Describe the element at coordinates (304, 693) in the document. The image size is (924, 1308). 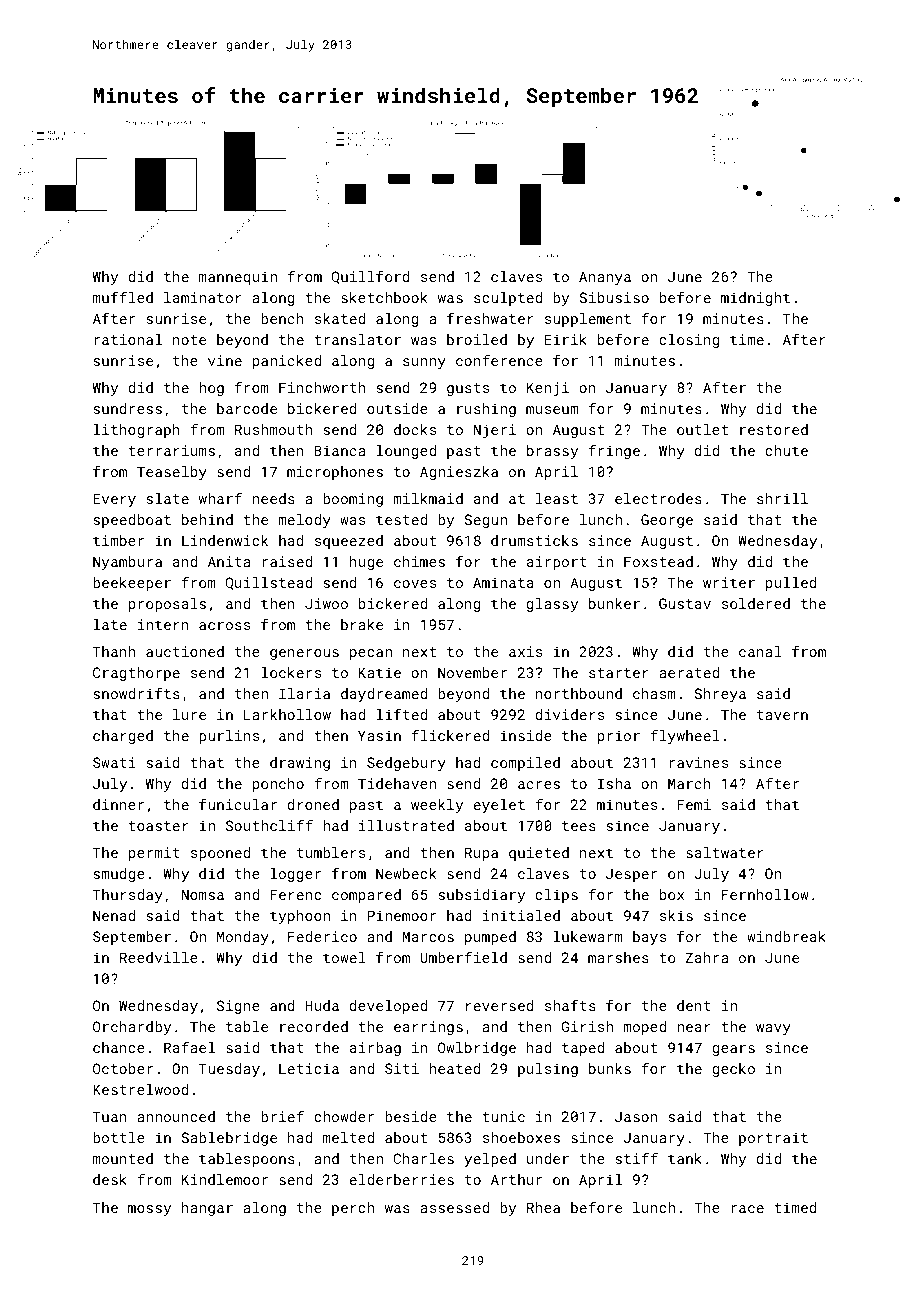
I see `Ilaria` at that location.
